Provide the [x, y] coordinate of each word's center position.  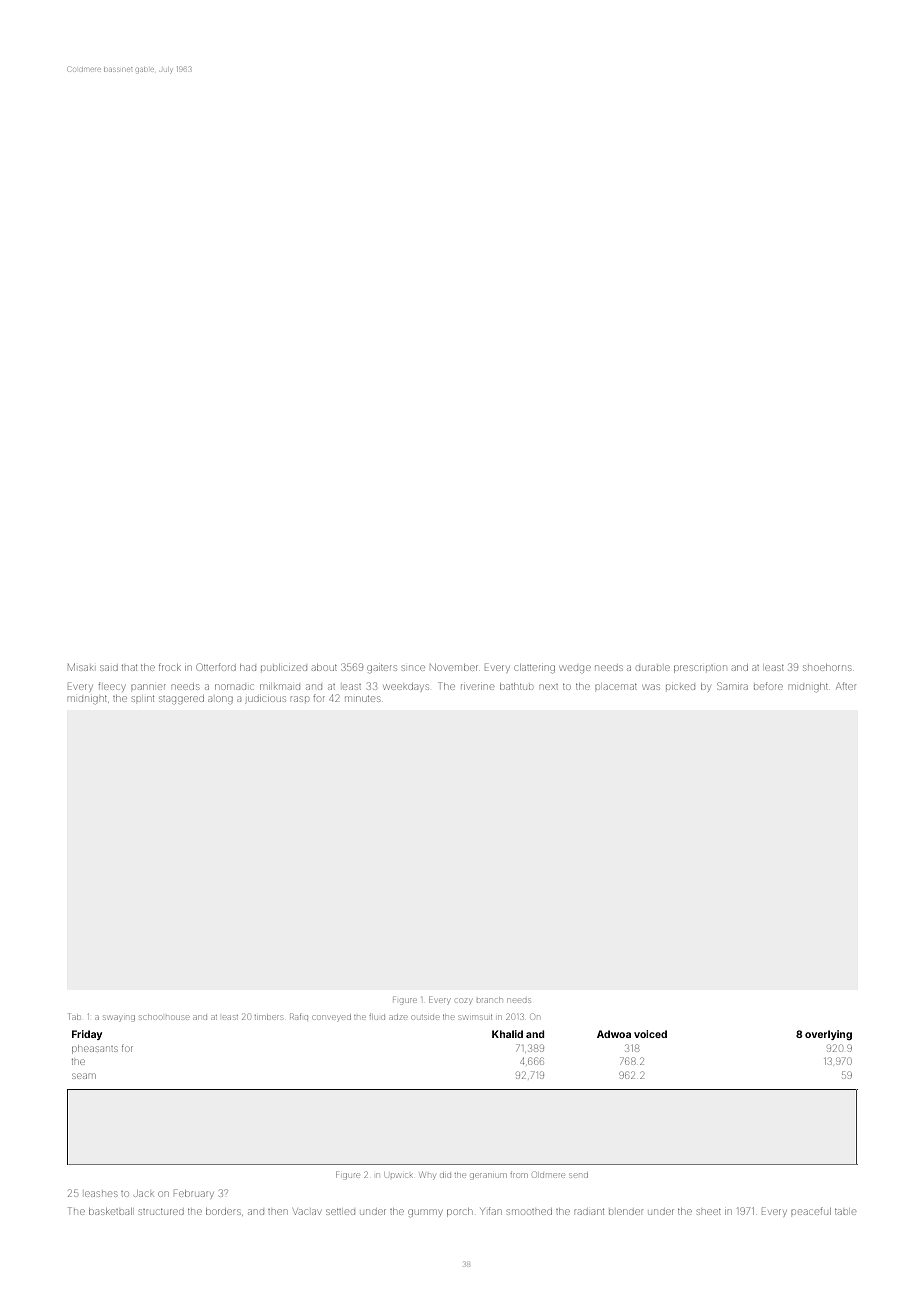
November [454, 667]
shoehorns [827, 667]
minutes [362, 699]
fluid [377, 1017]
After [846, 686]
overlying [828, 1035]
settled [340, 1212]
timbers [269, 1017]
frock [170, 667]
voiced [650, 1034]
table [845, 1212]
